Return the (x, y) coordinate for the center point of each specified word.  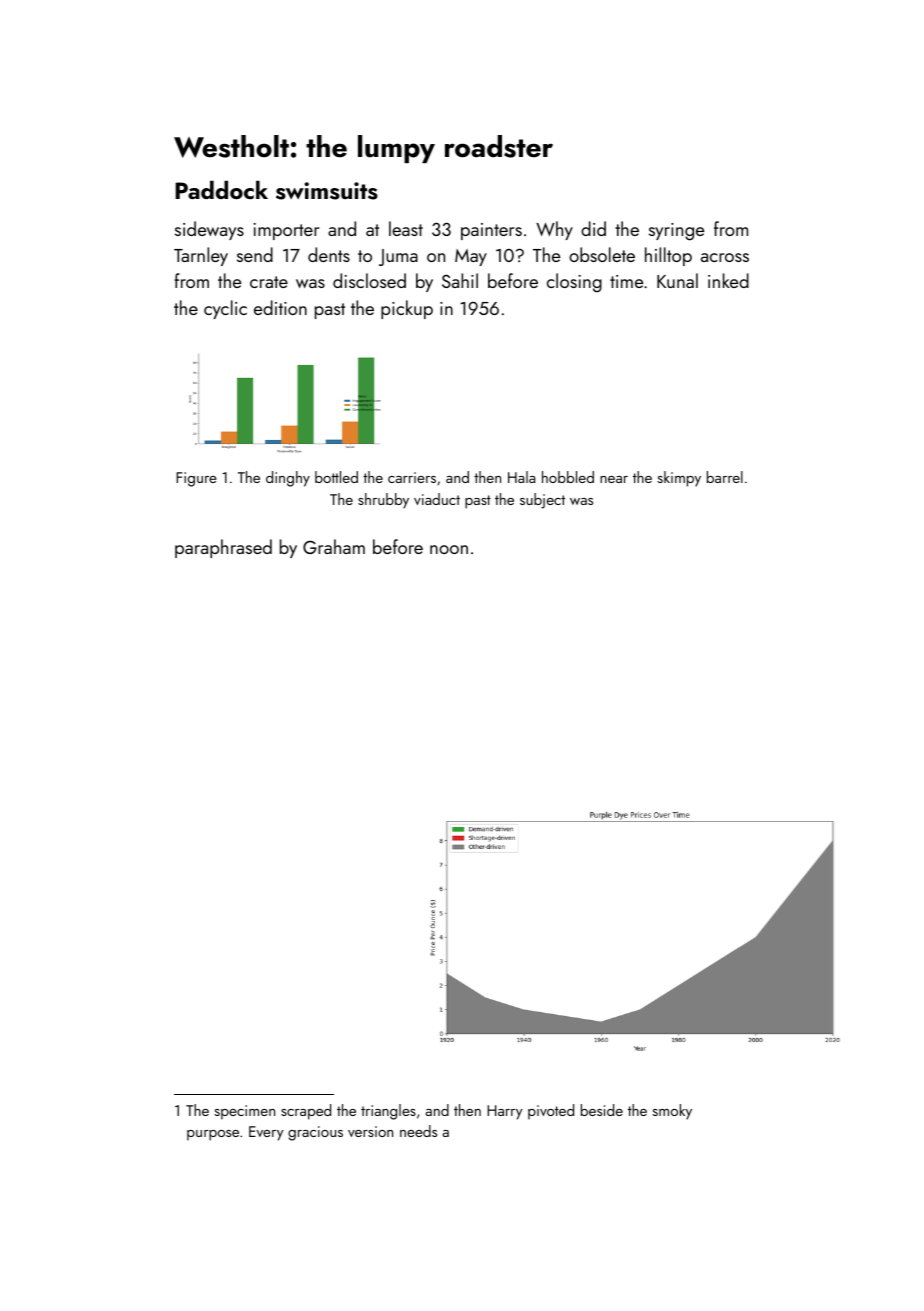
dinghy (288, 479)
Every (266, 1133)
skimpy (679, 479)
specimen (244, 1112)
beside (602, 1110)
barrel (725, 477)
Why (554, 230)
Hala (521, 477)
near (614, 479)
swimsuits (327, 191)
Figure (196, 479)
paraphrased (223, 548)
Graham (334, 546)
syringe (676, 232)
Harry (504, 1112)
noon (449, 549)
